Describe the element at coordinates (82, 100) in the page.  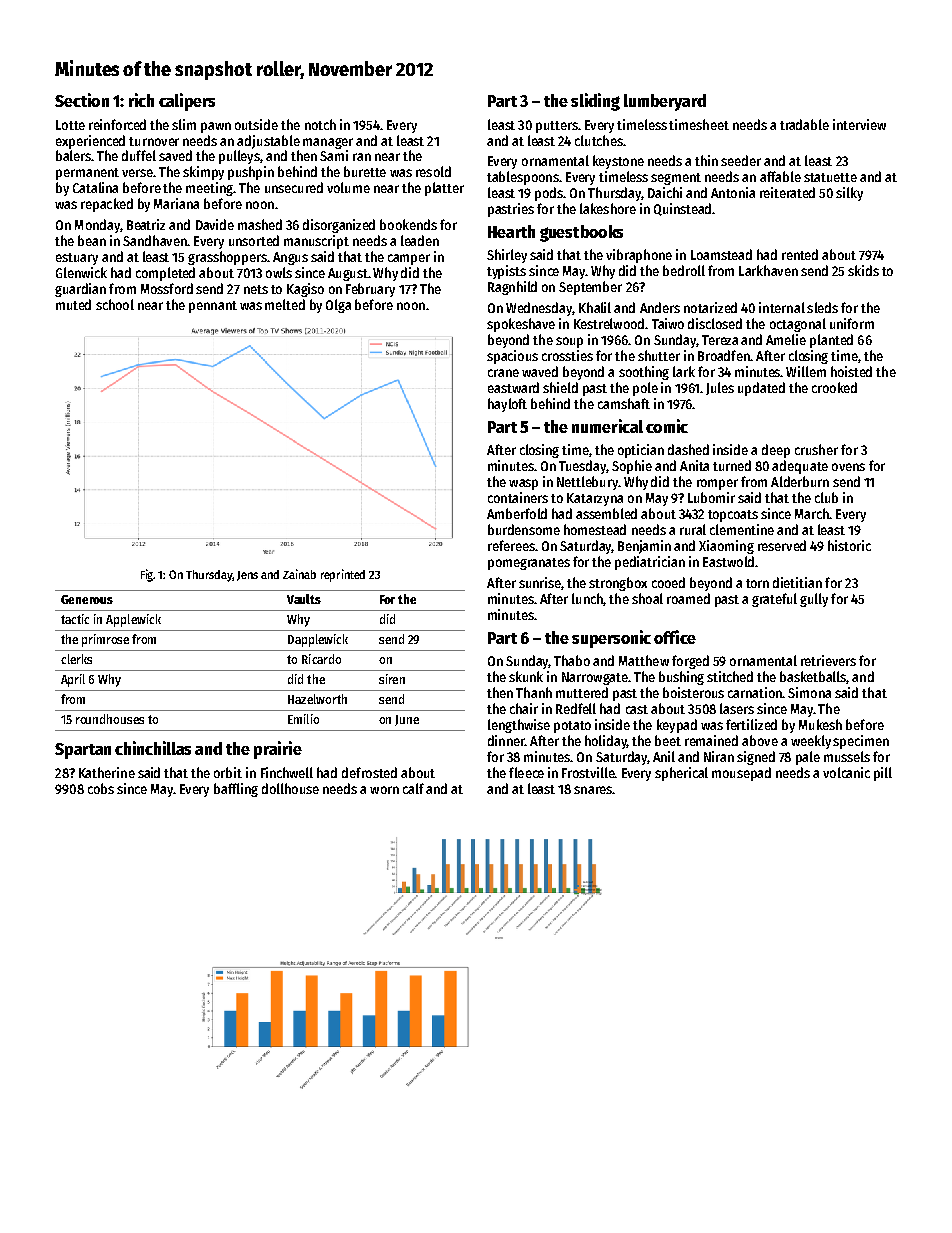
I see `Section` at that location.
